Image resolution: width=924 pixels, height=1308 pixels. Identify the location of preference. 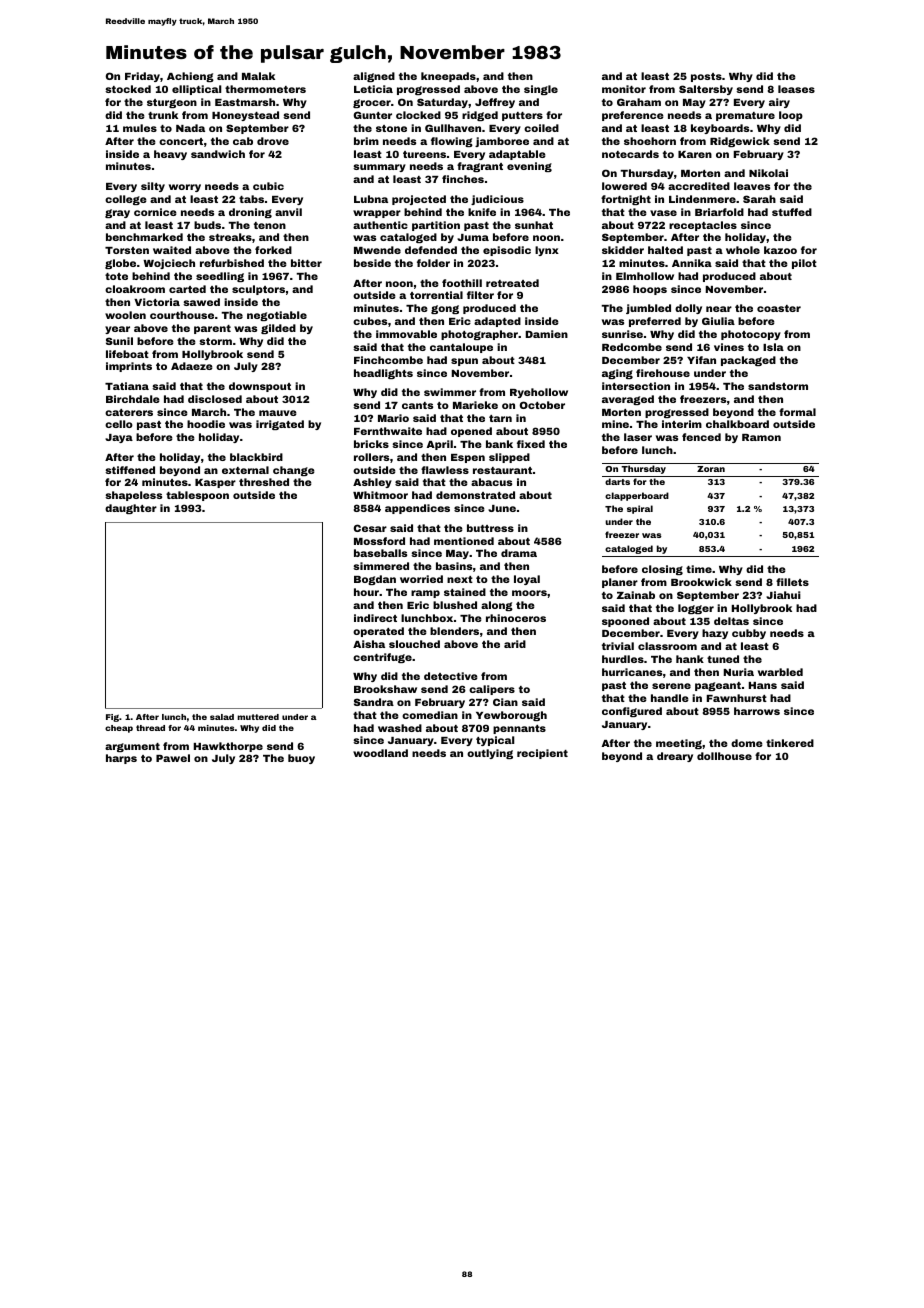
(632, 116).
